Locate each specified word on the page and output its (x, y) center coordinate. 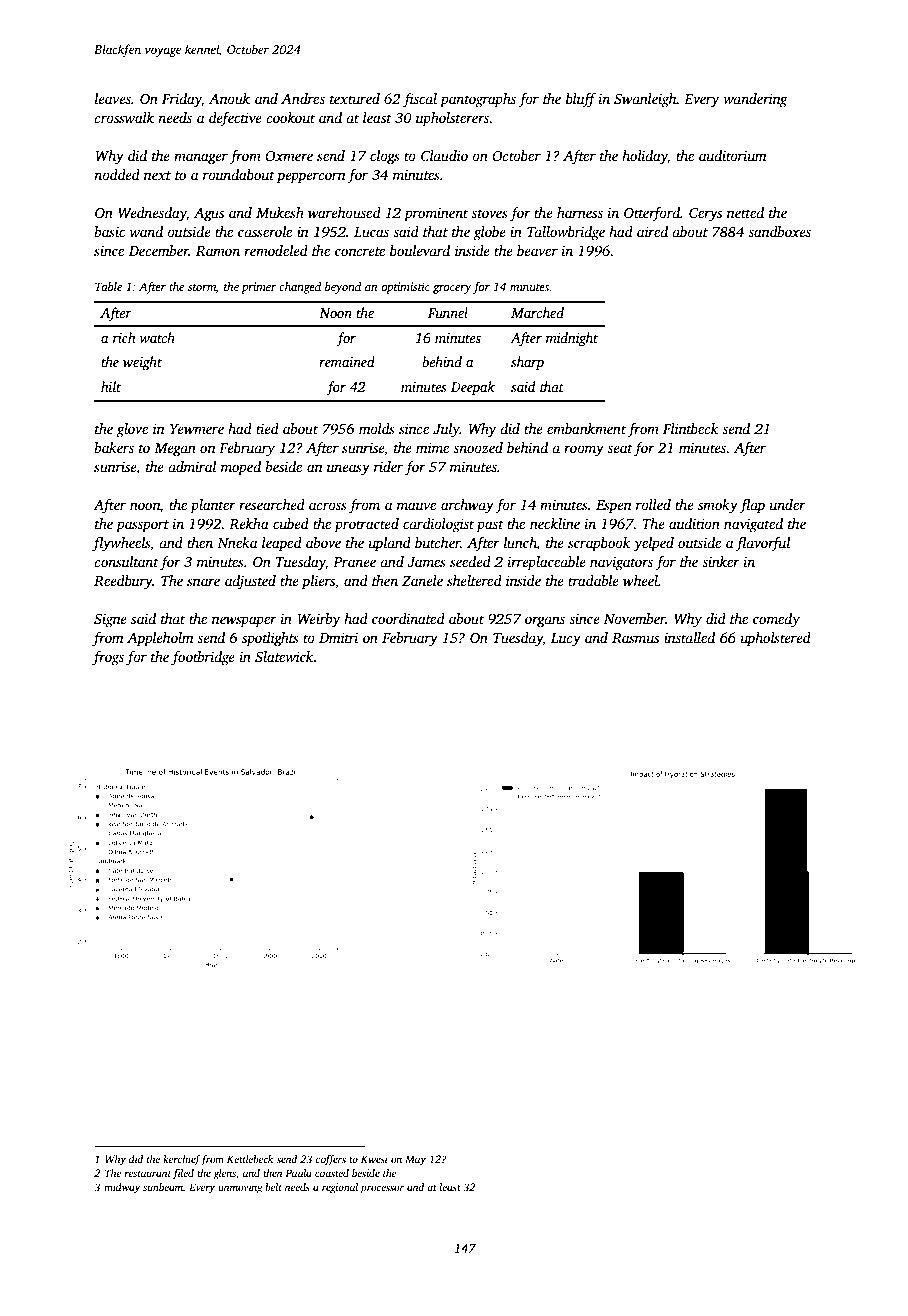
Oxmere (289, 156)
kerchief (182, 1160)
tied (267, 428)
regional (340, 1188)
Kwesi (374, 1159)
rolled (653, 504)
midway (122, 1188)
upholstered (776, 639)
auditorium (733, 155)
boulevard (420, 250)
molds (377, 428)
